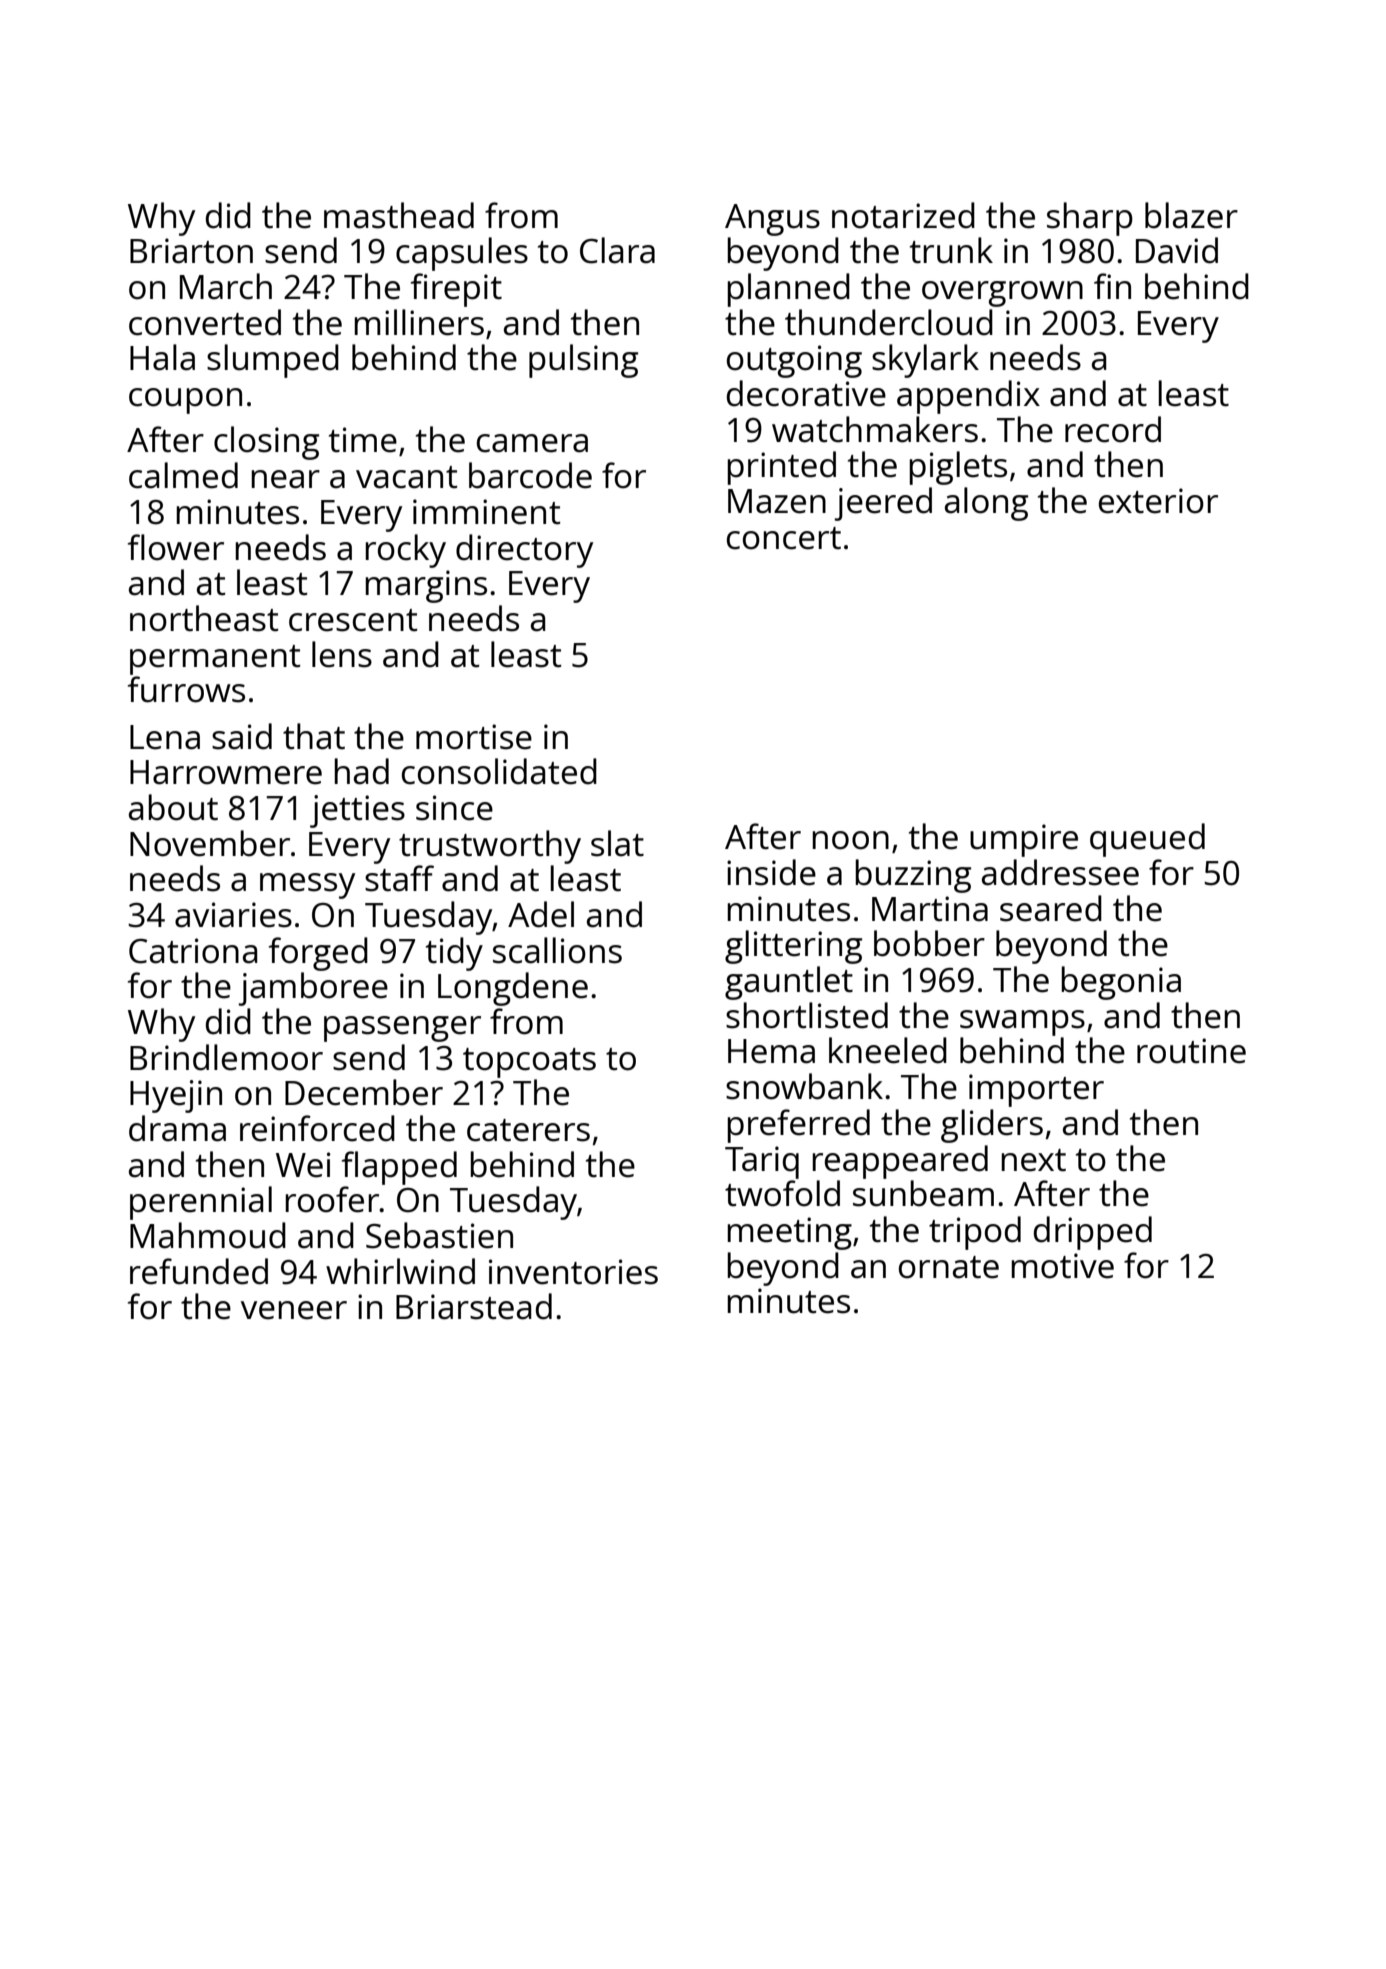  Describe the element at coordinates (226, 772) in the screenshot. I see `Harrowmere` at that location.
